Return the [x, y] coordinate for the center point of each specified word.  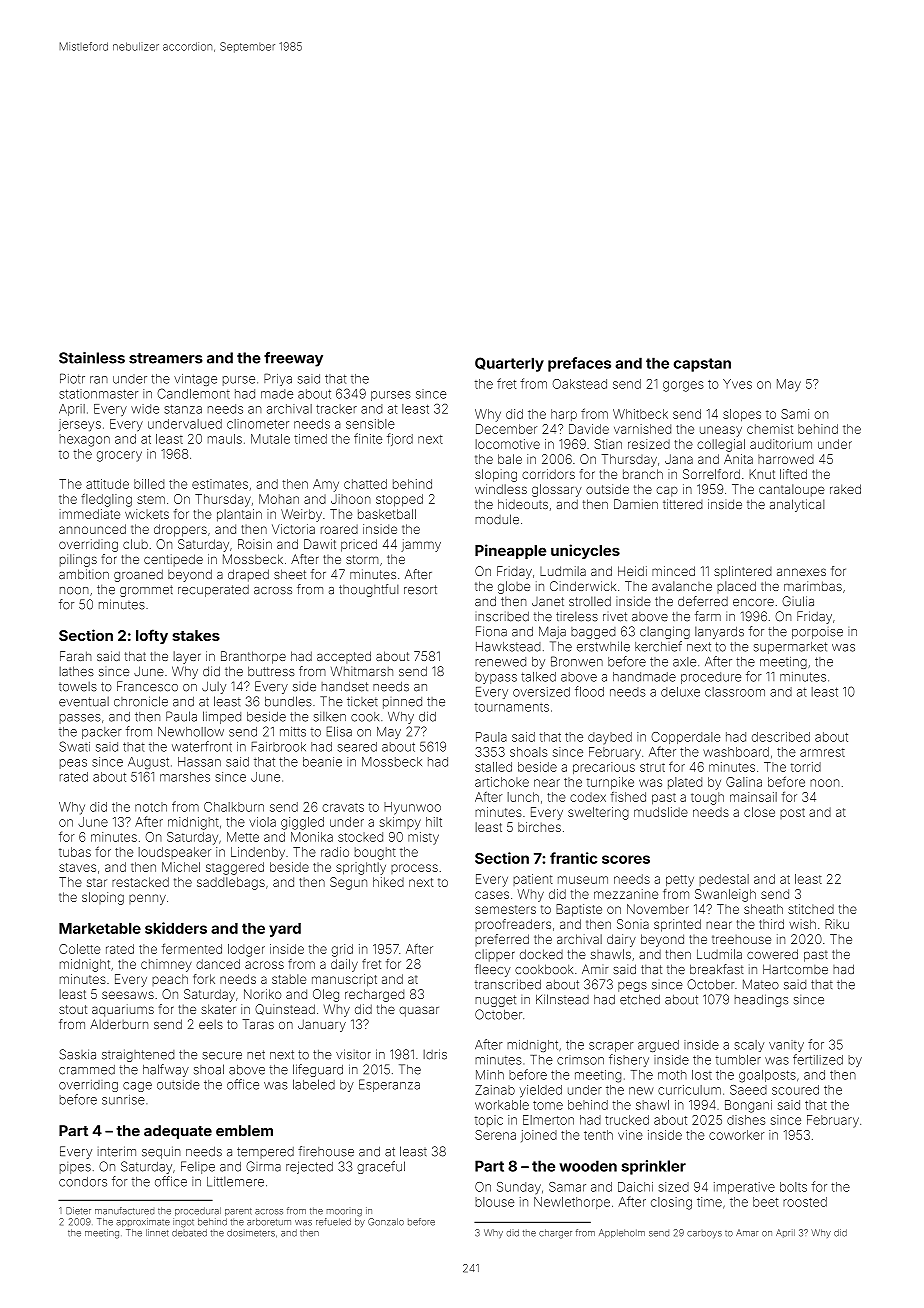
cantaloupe [792, 490]
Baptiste [579, 910]
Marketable [100, 928]
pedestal [724, 880]
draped [248, 575]
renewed [500, 662]
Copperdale [686, 738]
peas [73, 764]
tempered [265, 1153]
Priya [278, 380]
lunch [523, 797]
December [506, 429]
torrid [806, 767]
